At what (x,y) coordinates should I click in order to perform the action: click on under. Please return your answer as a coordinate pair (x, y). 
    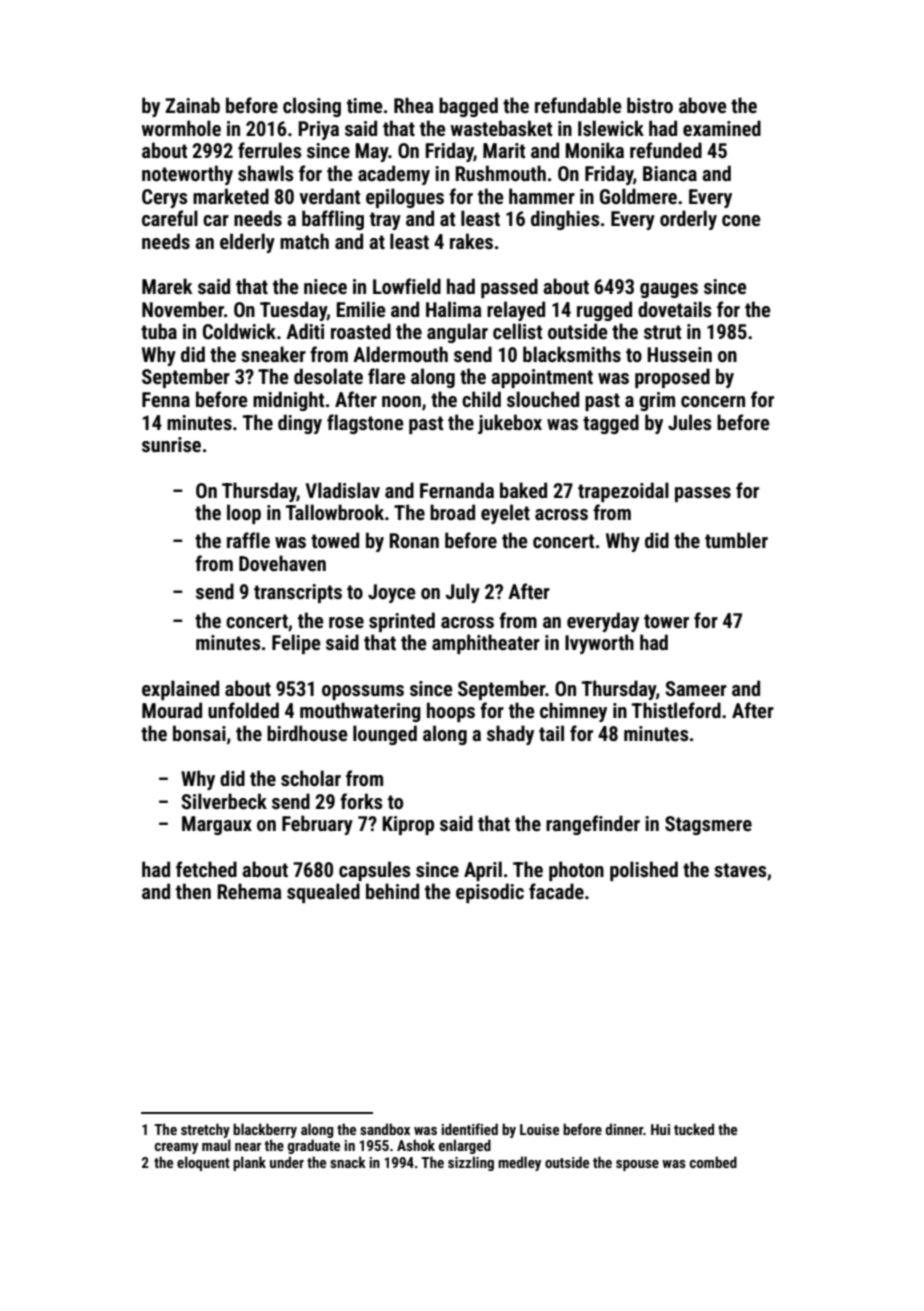
    Looking at the image, I should click on (287, 1162).
